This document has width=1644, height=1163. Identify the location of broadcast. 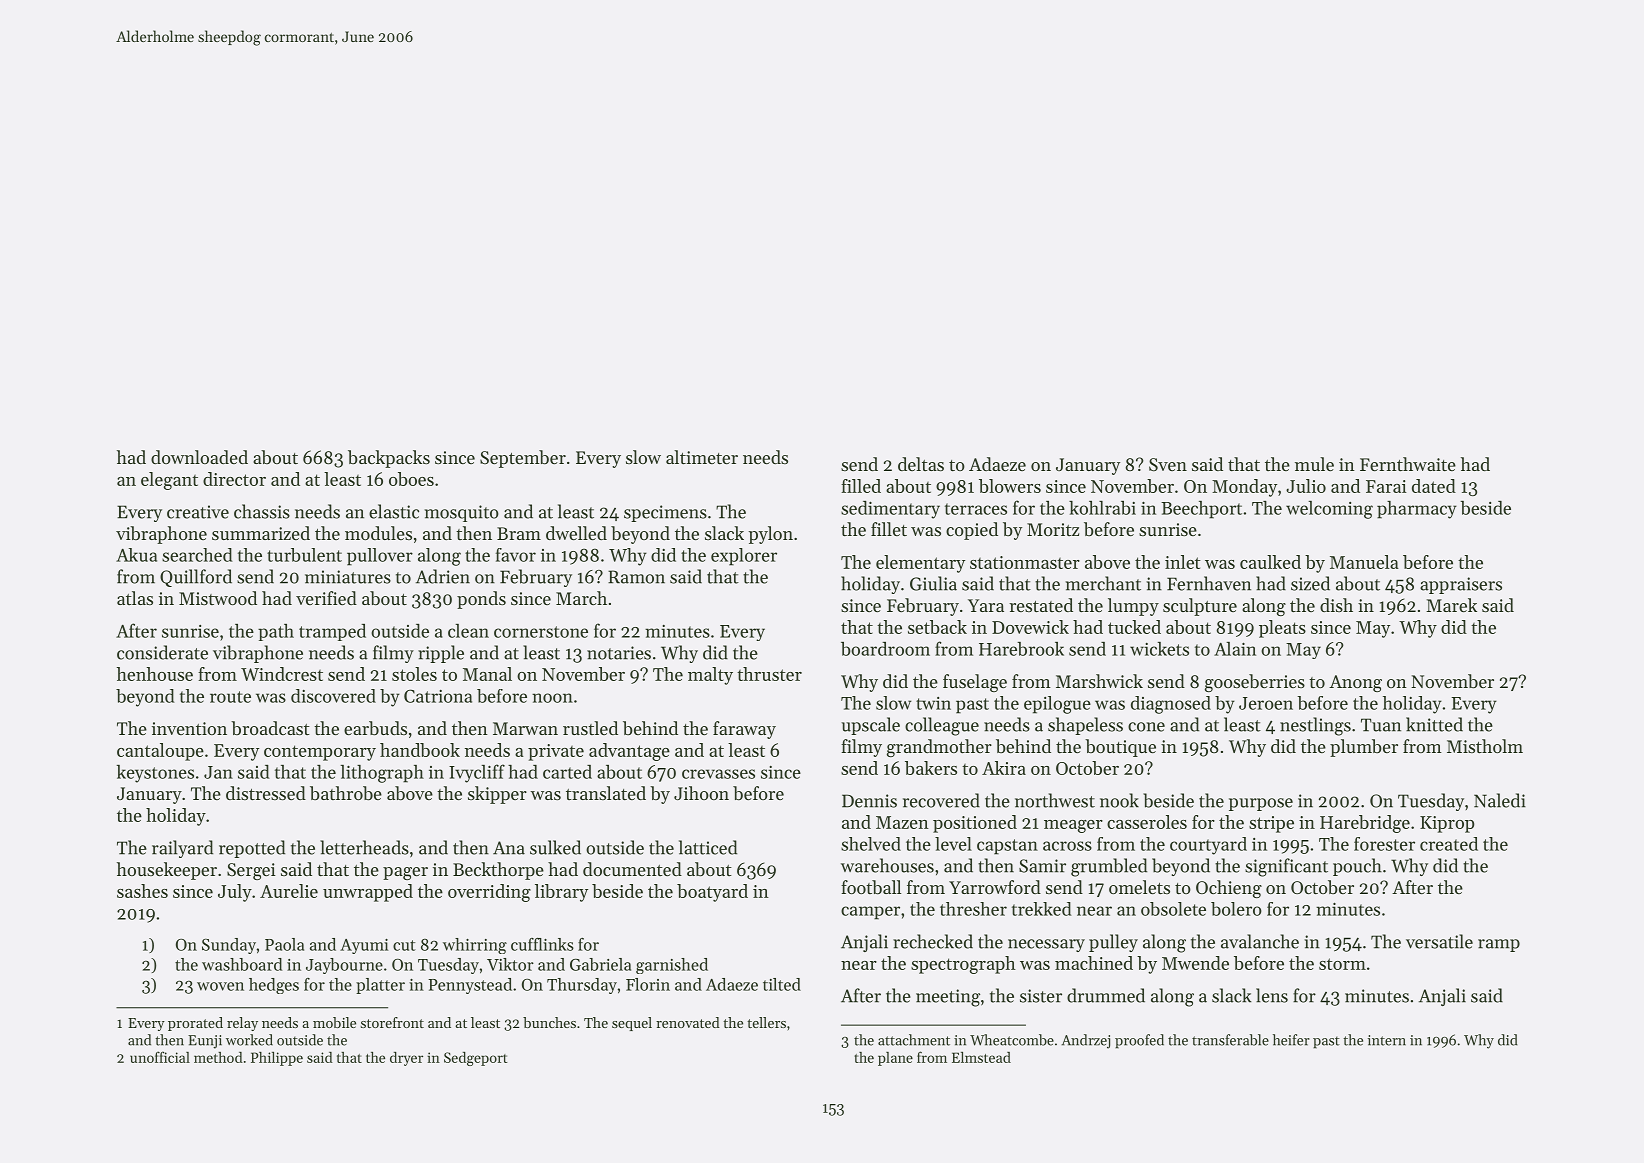
(270, 728).
